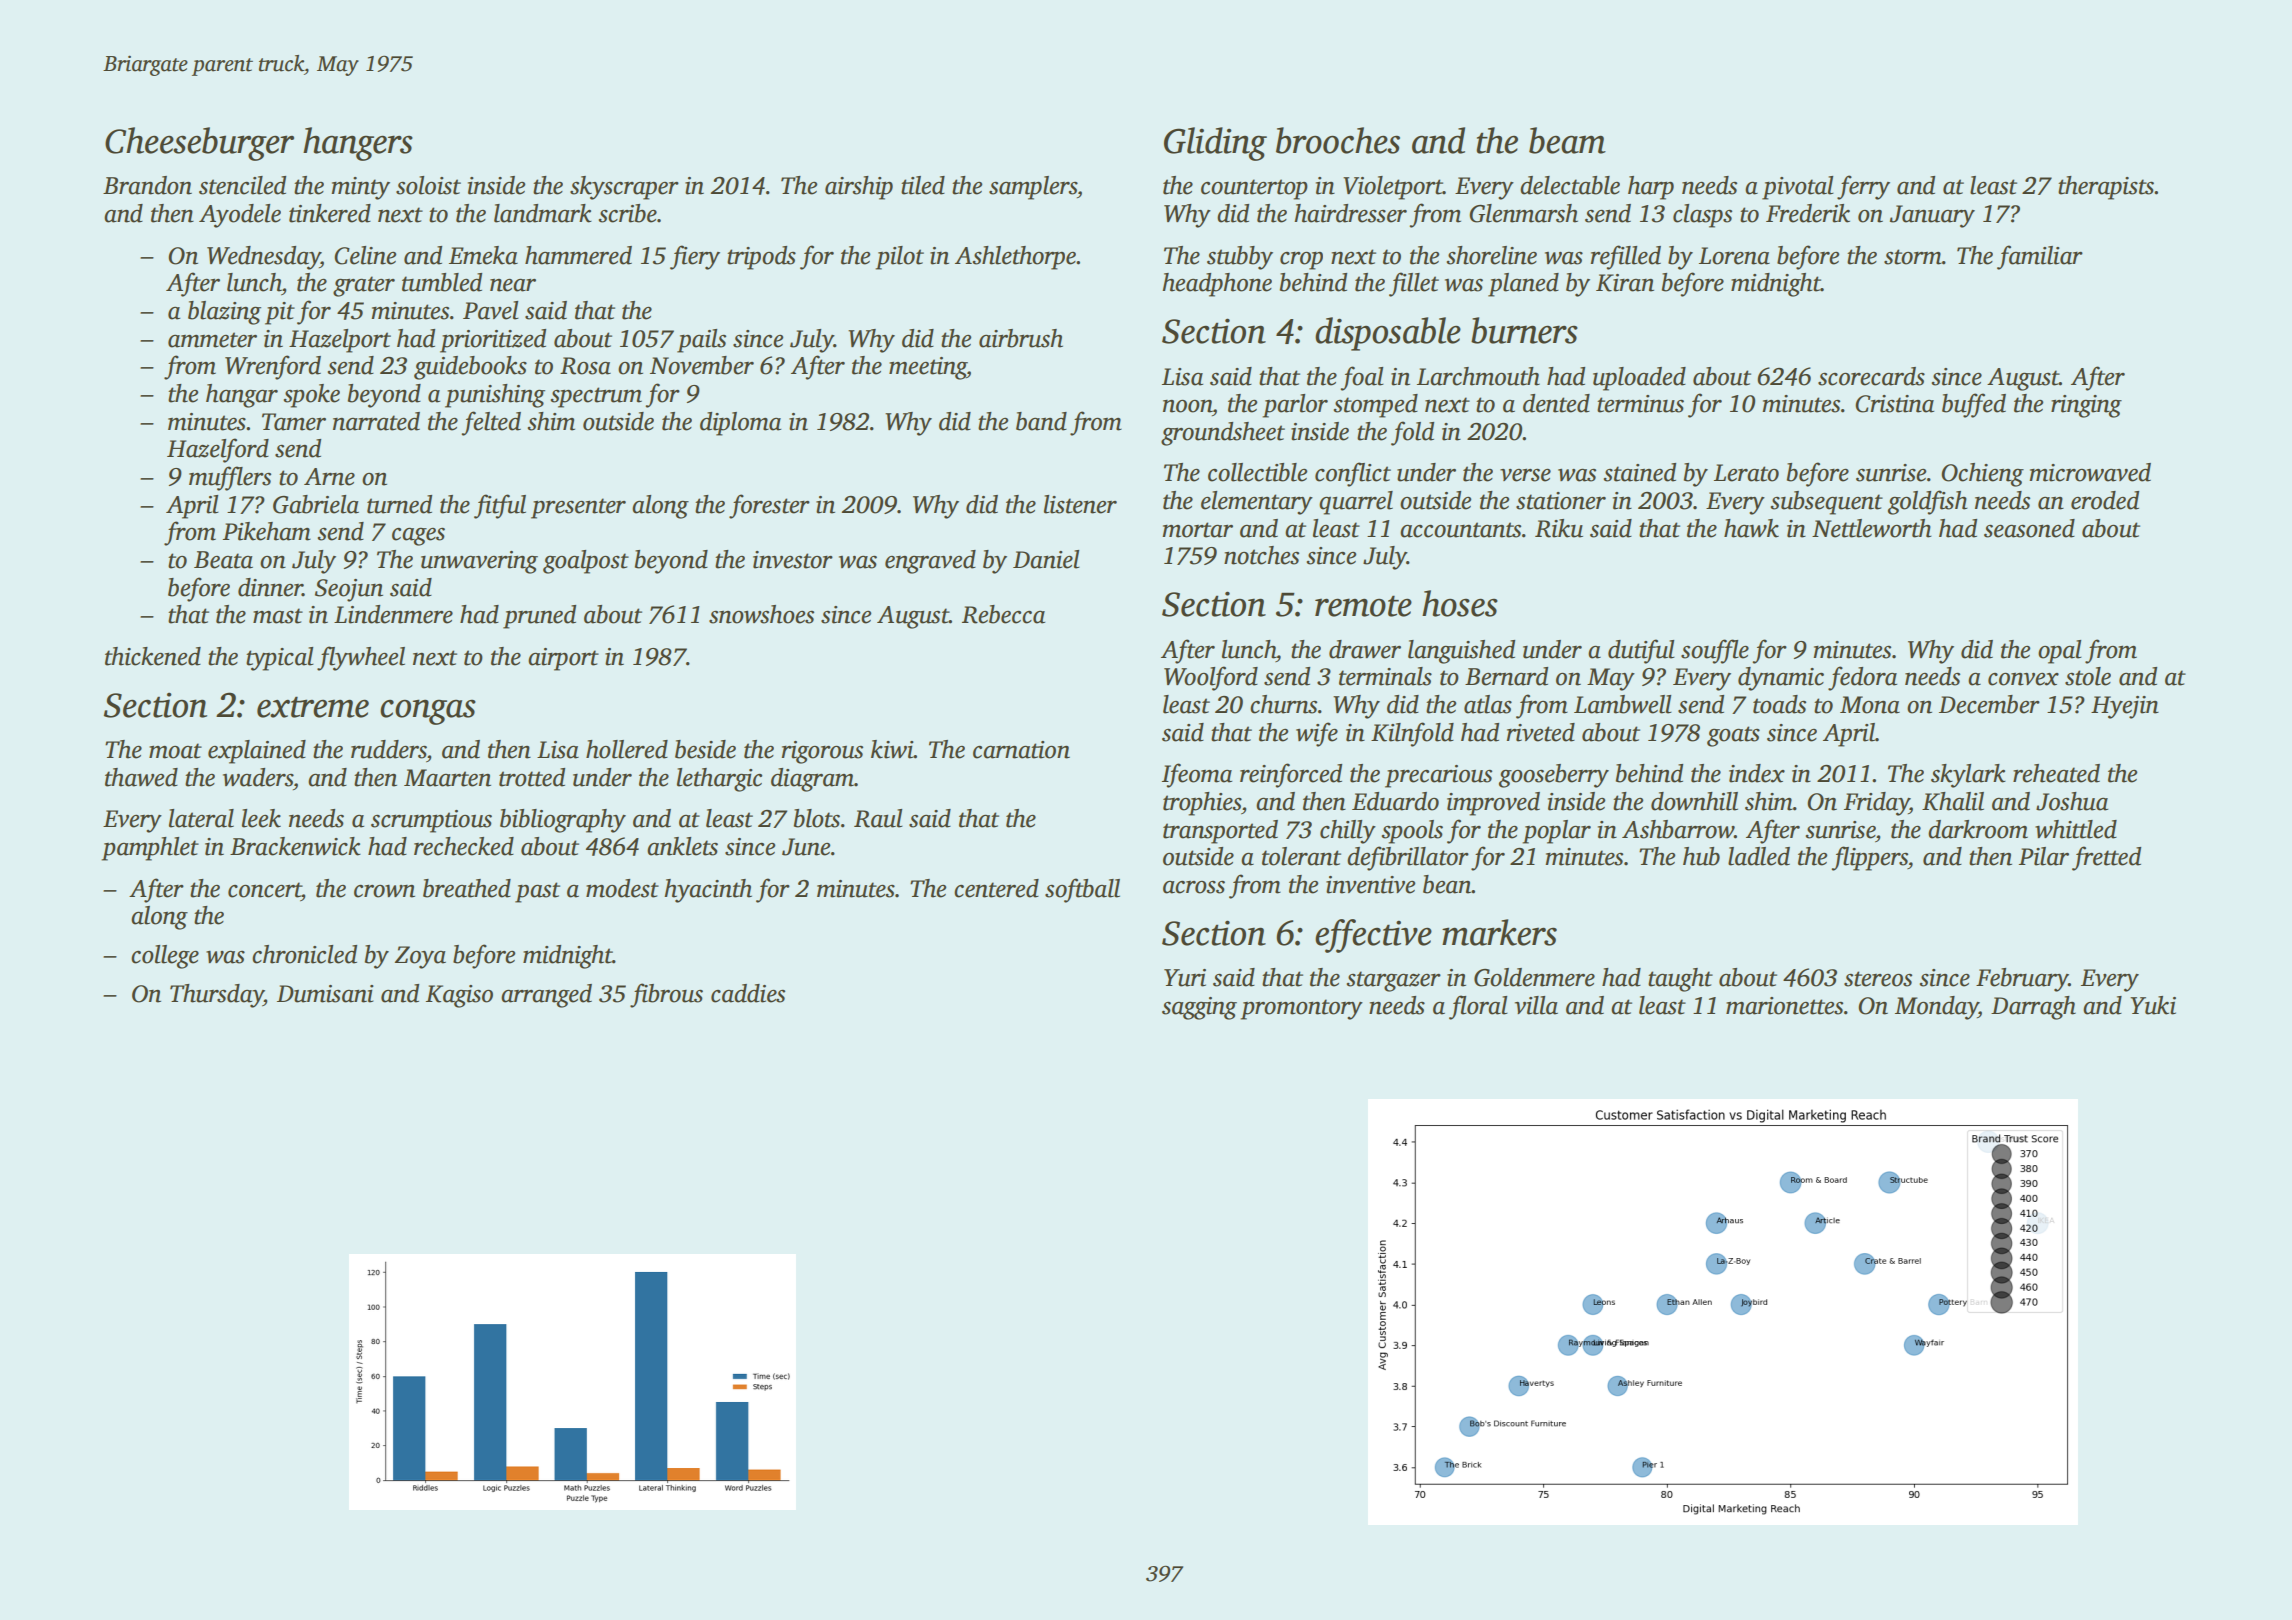 The width and height of the screenshot is (2292, 1620). Describe the element at coordinates (1257, 503) in the screenshot. I see `elementary` at that location.
